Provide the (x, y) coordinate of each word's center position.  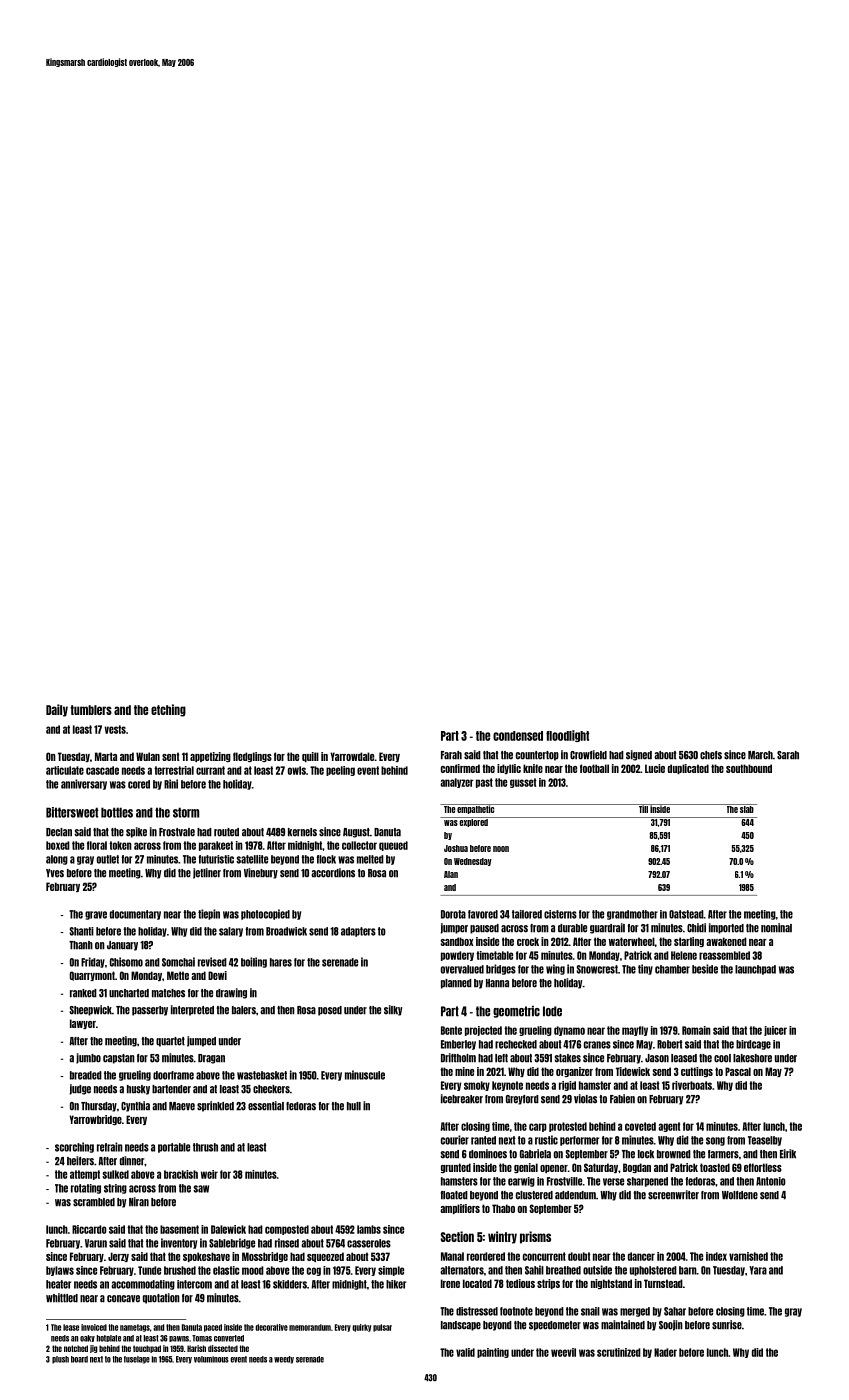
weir (209, 1174)
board (79, 1359)
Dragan (211, 1059)
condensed (518, 736)
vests (115, 729)
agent (669, 1127)
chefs (711, 755)
